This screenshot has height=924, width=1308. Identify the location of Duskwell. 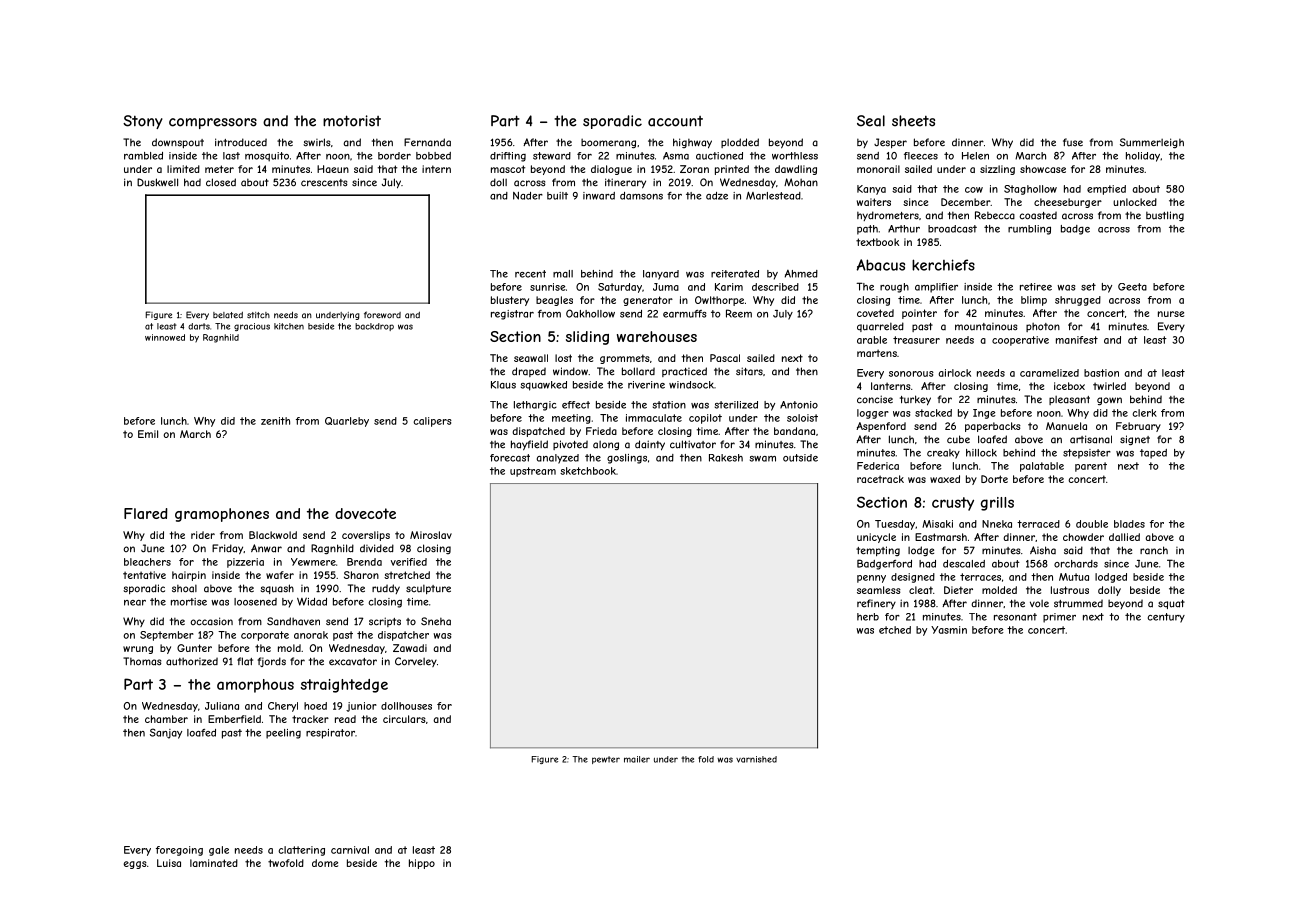
(157, 182).
